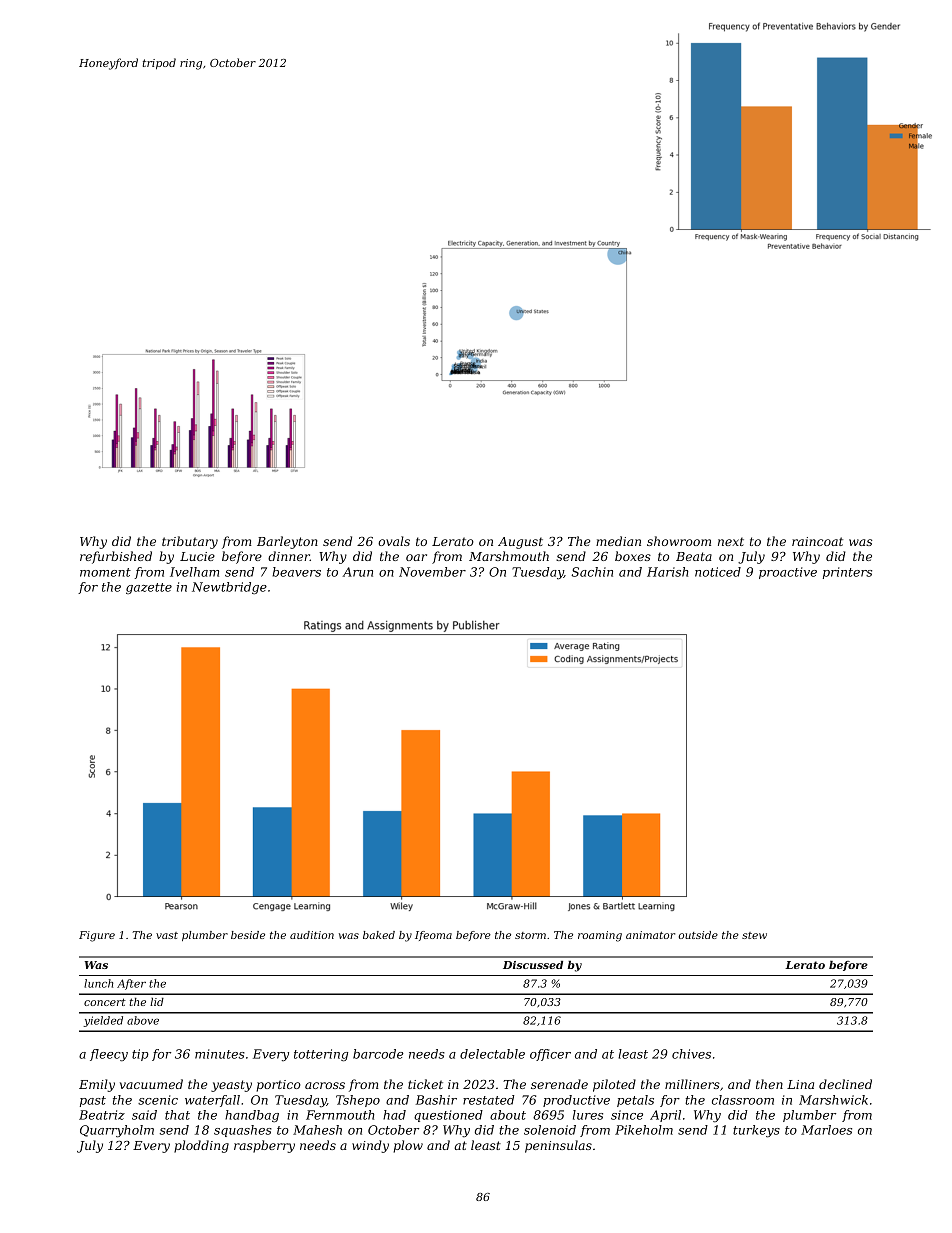 The height and width of the screenshot is (1233, 952). I want to click on storm, so click(530, 935).
